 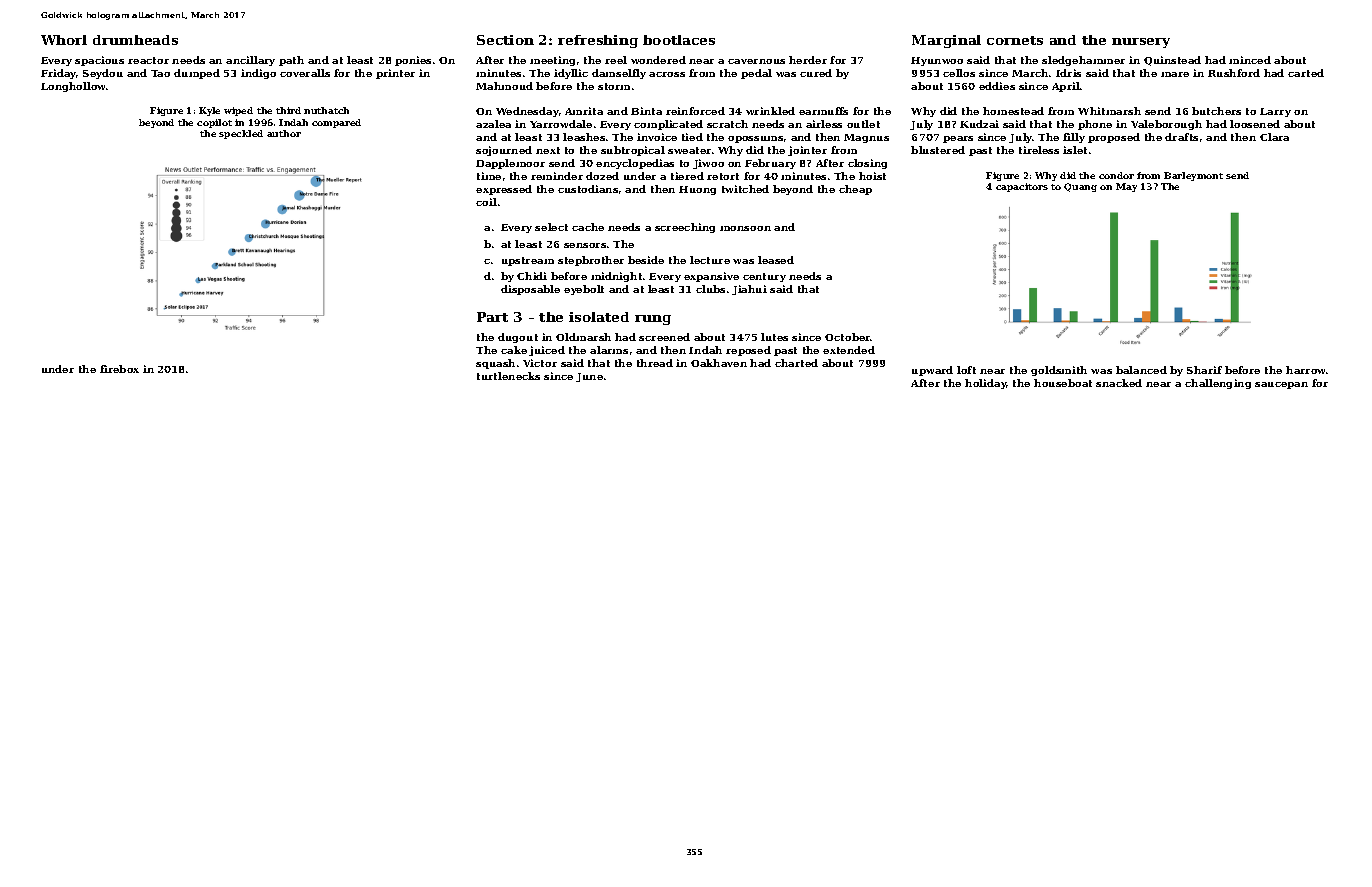 I want to click on Section, so click(x=505, y=40).
